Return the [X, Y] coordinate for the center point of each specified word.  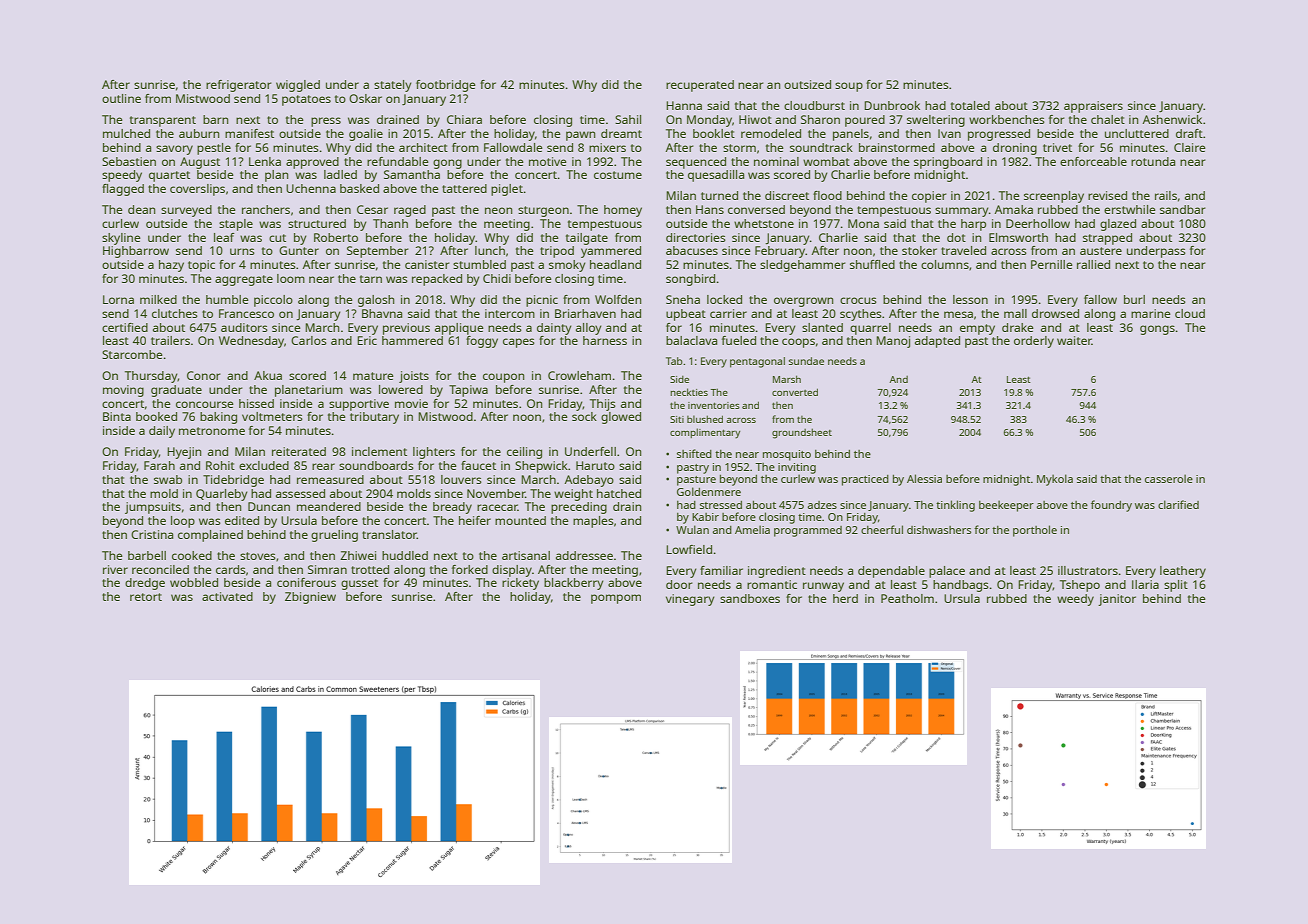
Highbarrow [136, 252]
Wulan [692, 529]
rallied [1093, 264]
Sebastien [129, 161]
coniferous [306, 582]
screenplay [1054, 197]
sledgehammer [803, 266]
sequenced [696, 163]
